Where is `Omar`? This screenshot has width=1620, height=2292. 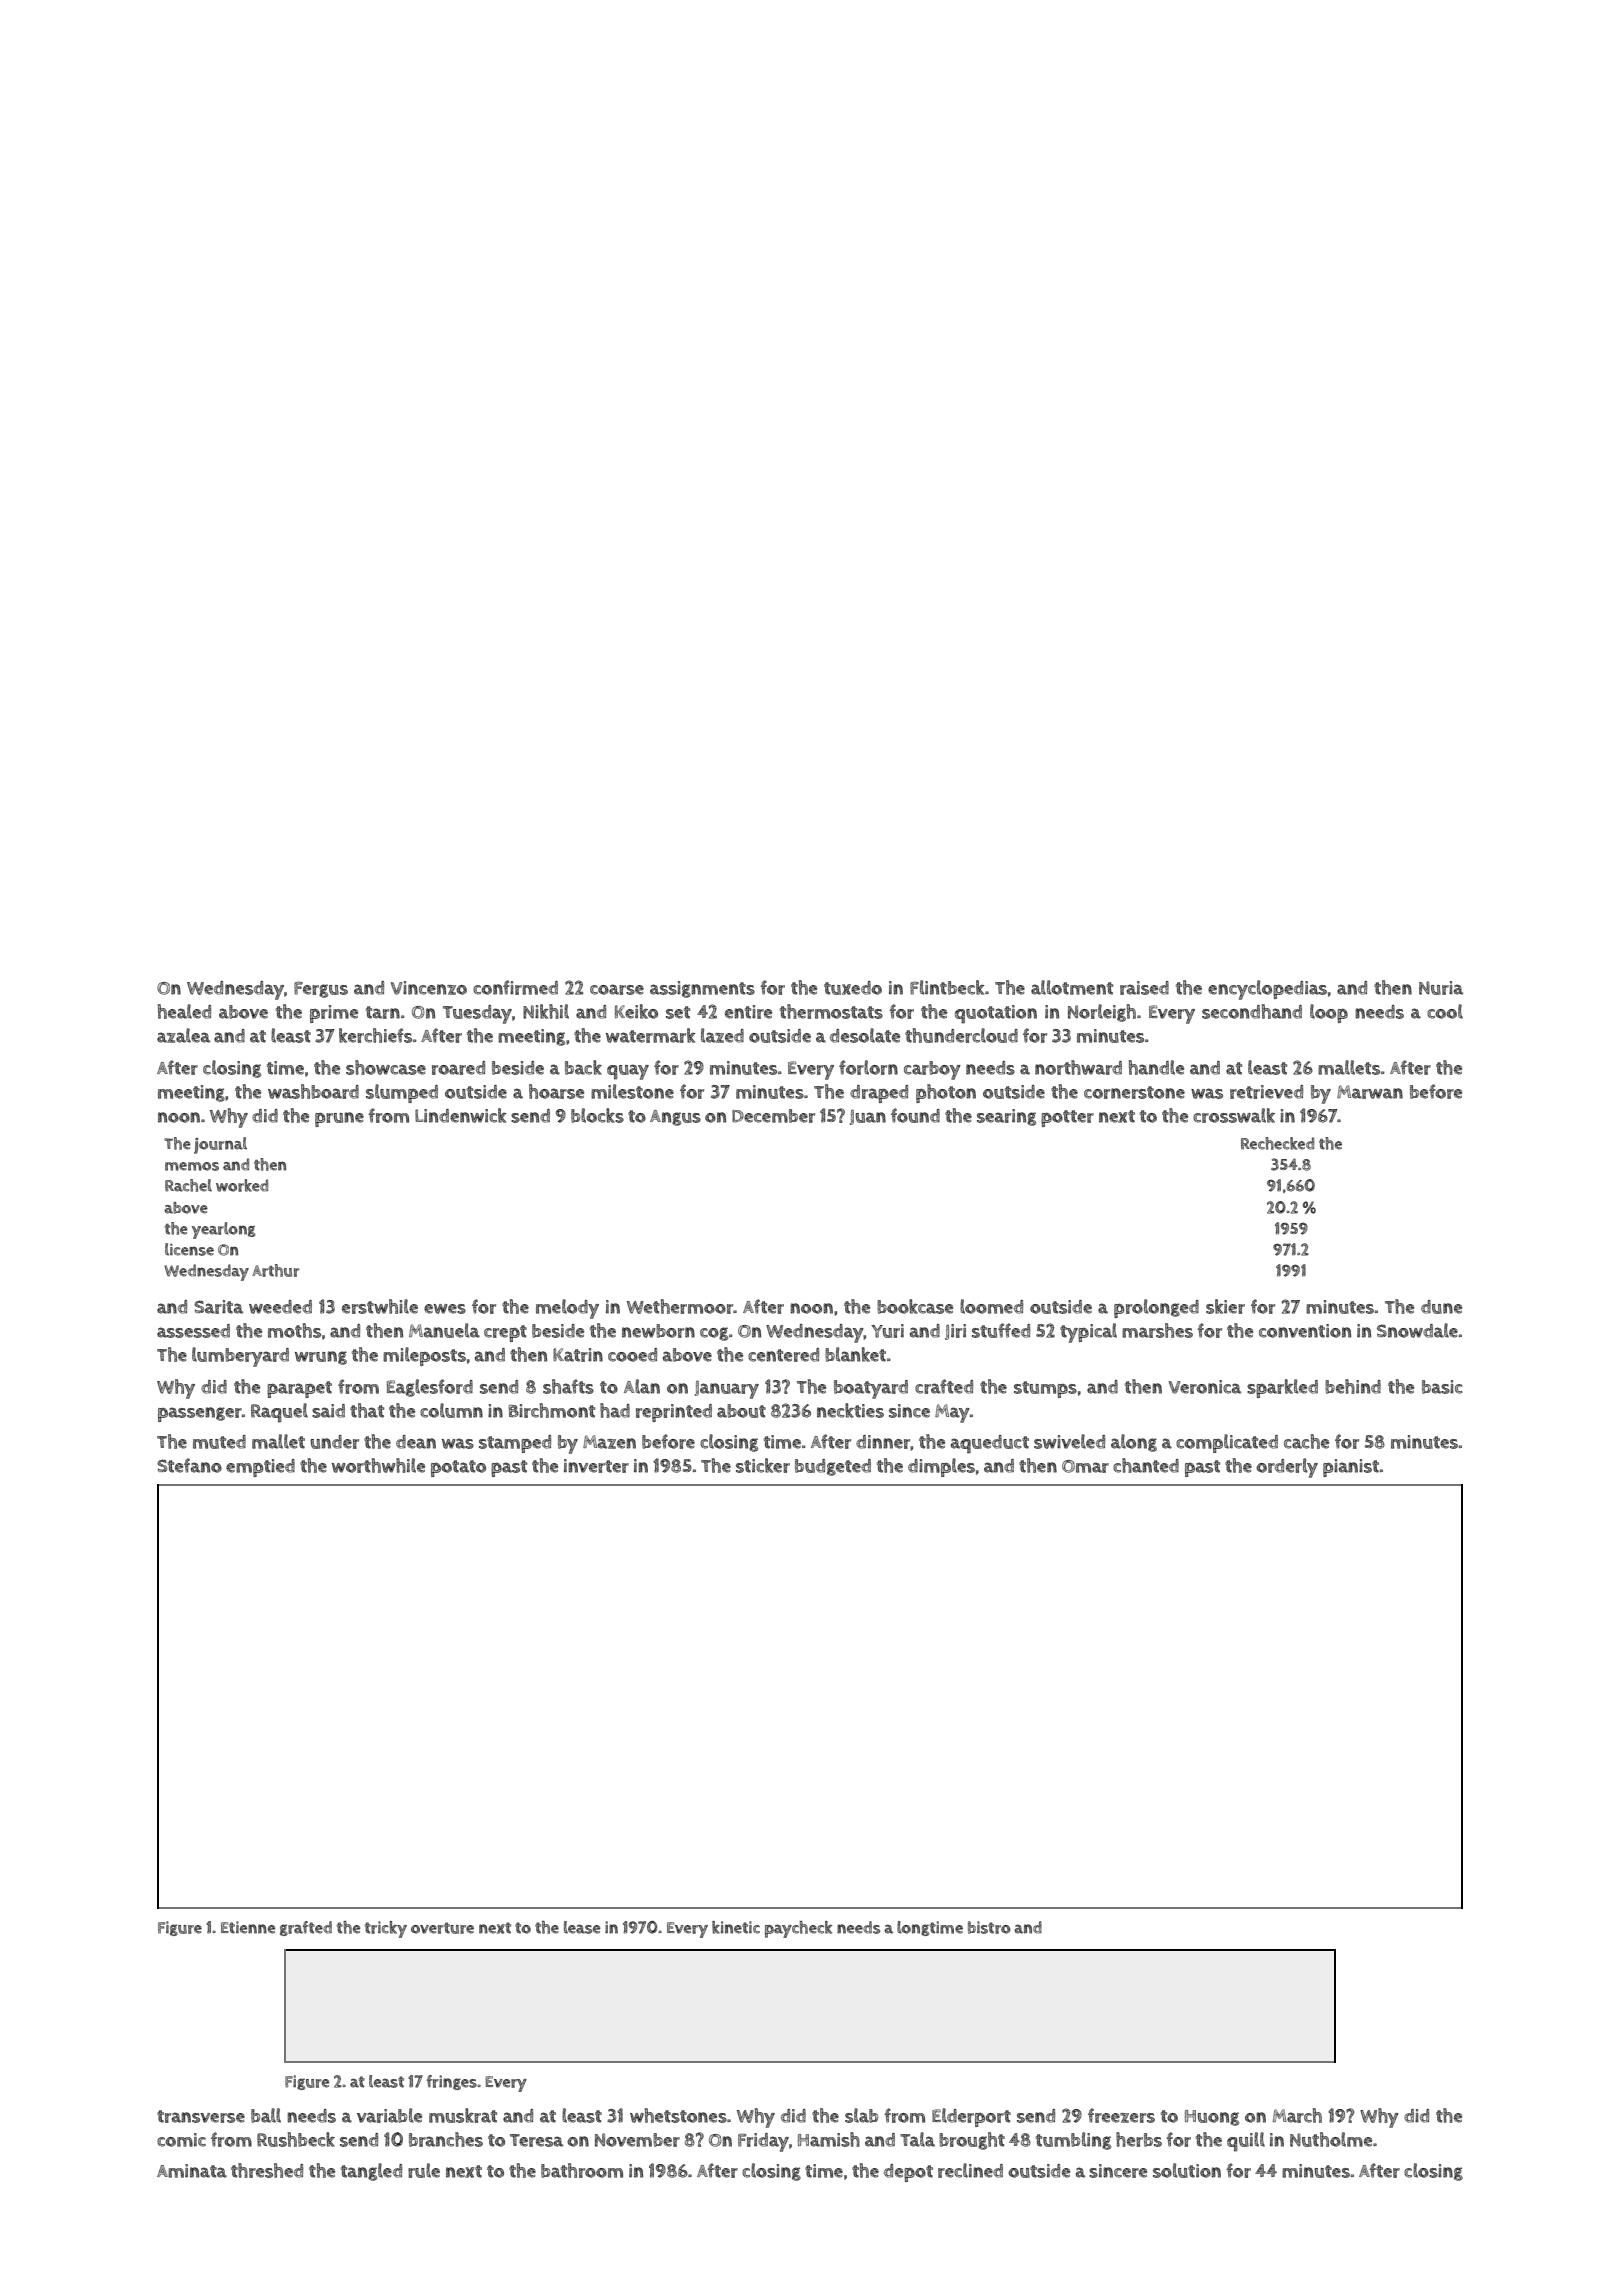 Omar is located at coordinates (1085, 1466).
